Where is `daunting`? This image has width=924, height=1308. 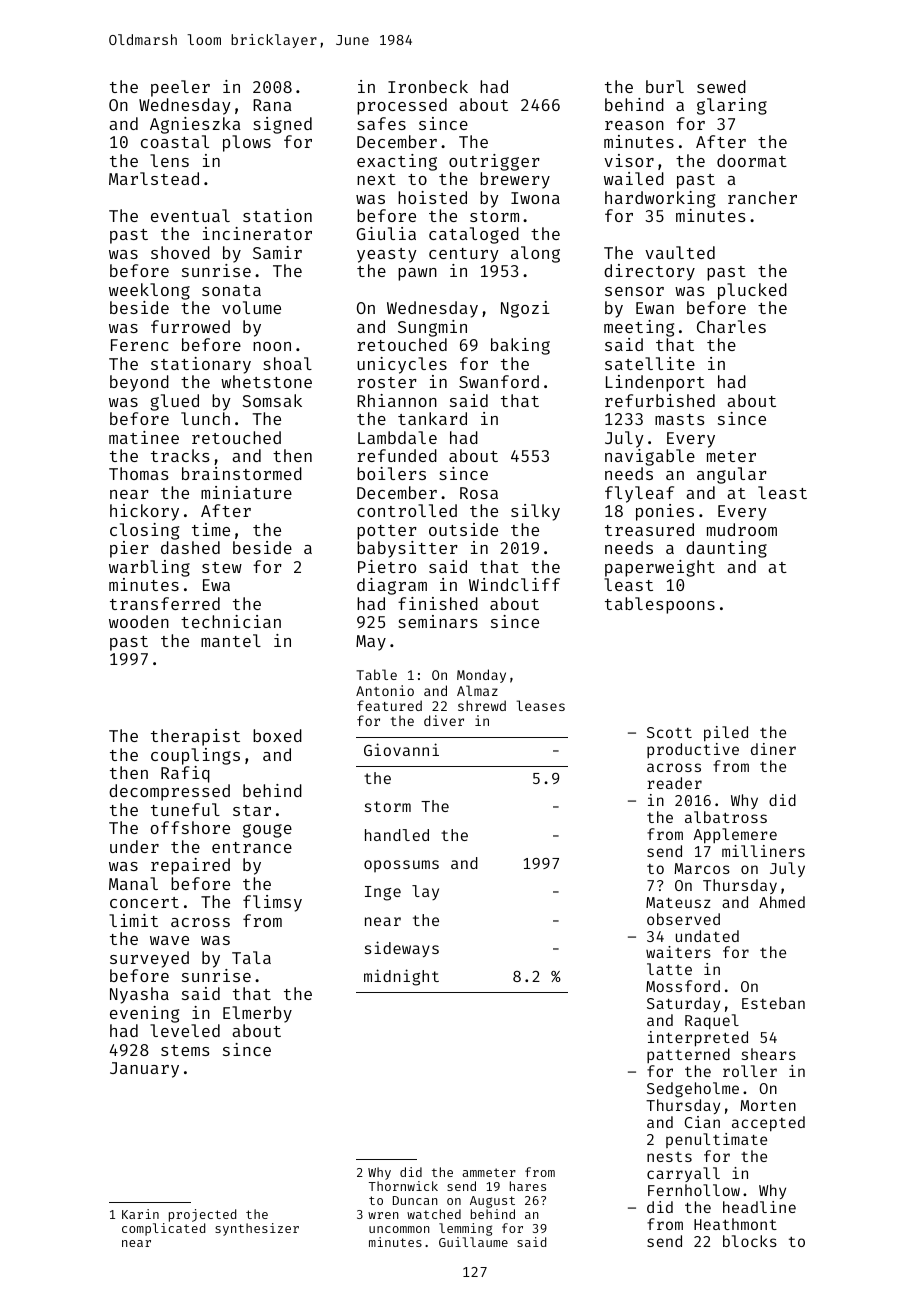
daunting is located at coordinates (726, 549).
